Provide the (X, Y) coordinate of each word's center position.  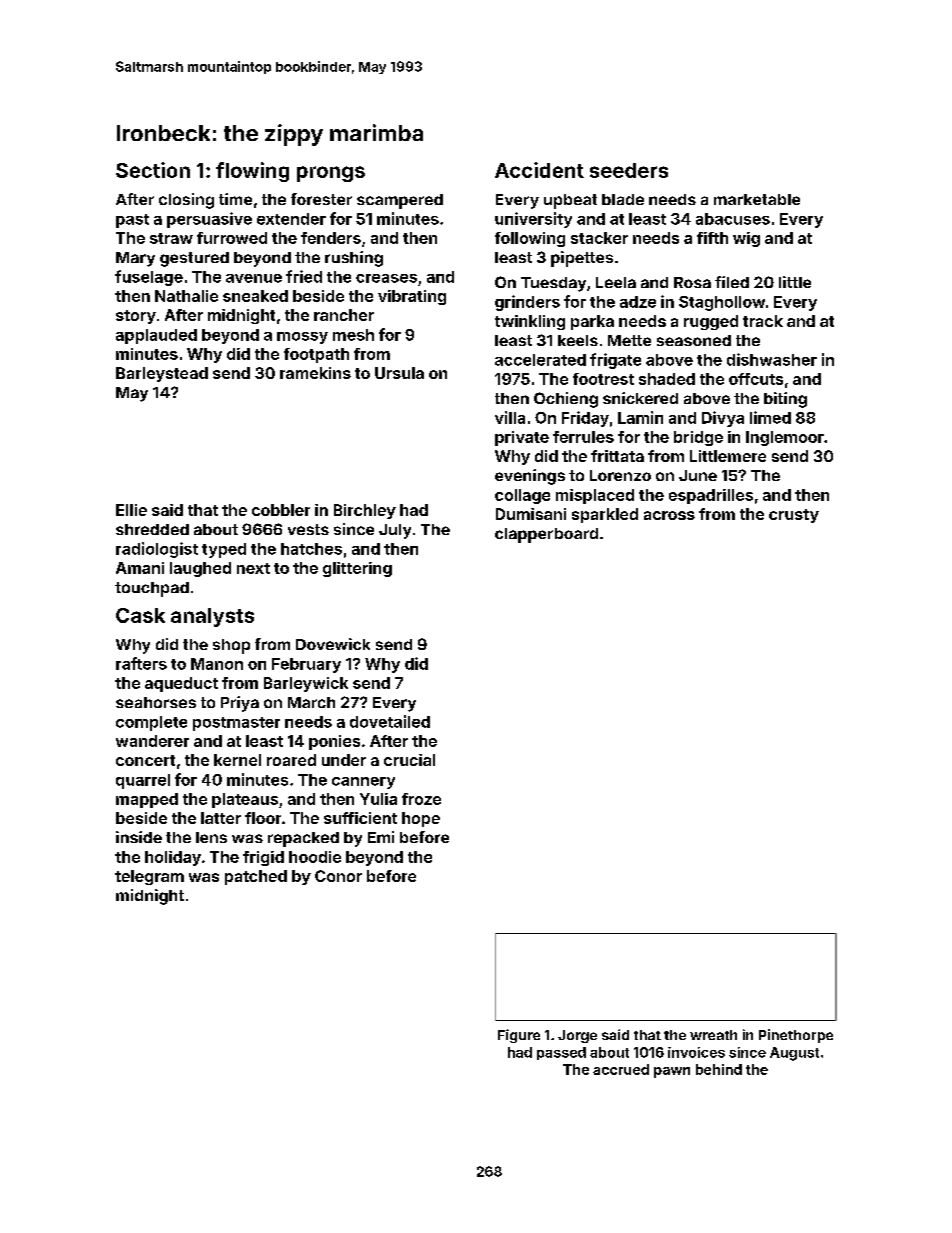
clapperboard (546, 535)
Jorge (577, 1036)
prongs (331, 174)
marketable (757, 199)
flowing (252, 172)
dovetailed (390, 721)
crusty (794, 516)
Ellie (131, 510)
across (669, 515)
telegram (149, 877)
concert (145, 760)
